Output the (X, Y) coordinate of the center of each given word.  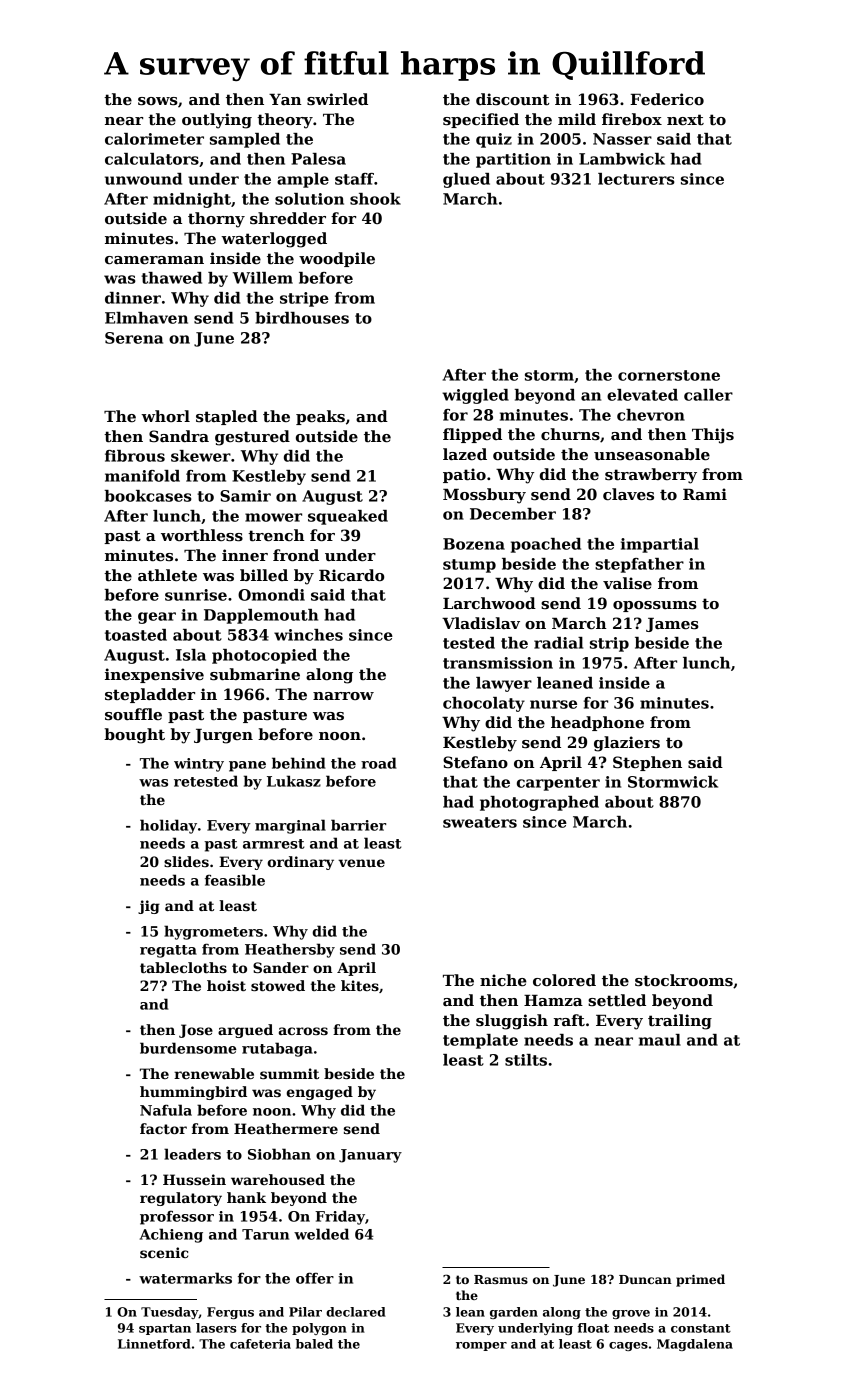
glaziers (627, 744)
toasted (136, 635)
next (685, 119)
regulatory (181, 1199)
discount (512, 99)
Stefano (475, 762)
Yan (285, 99)
